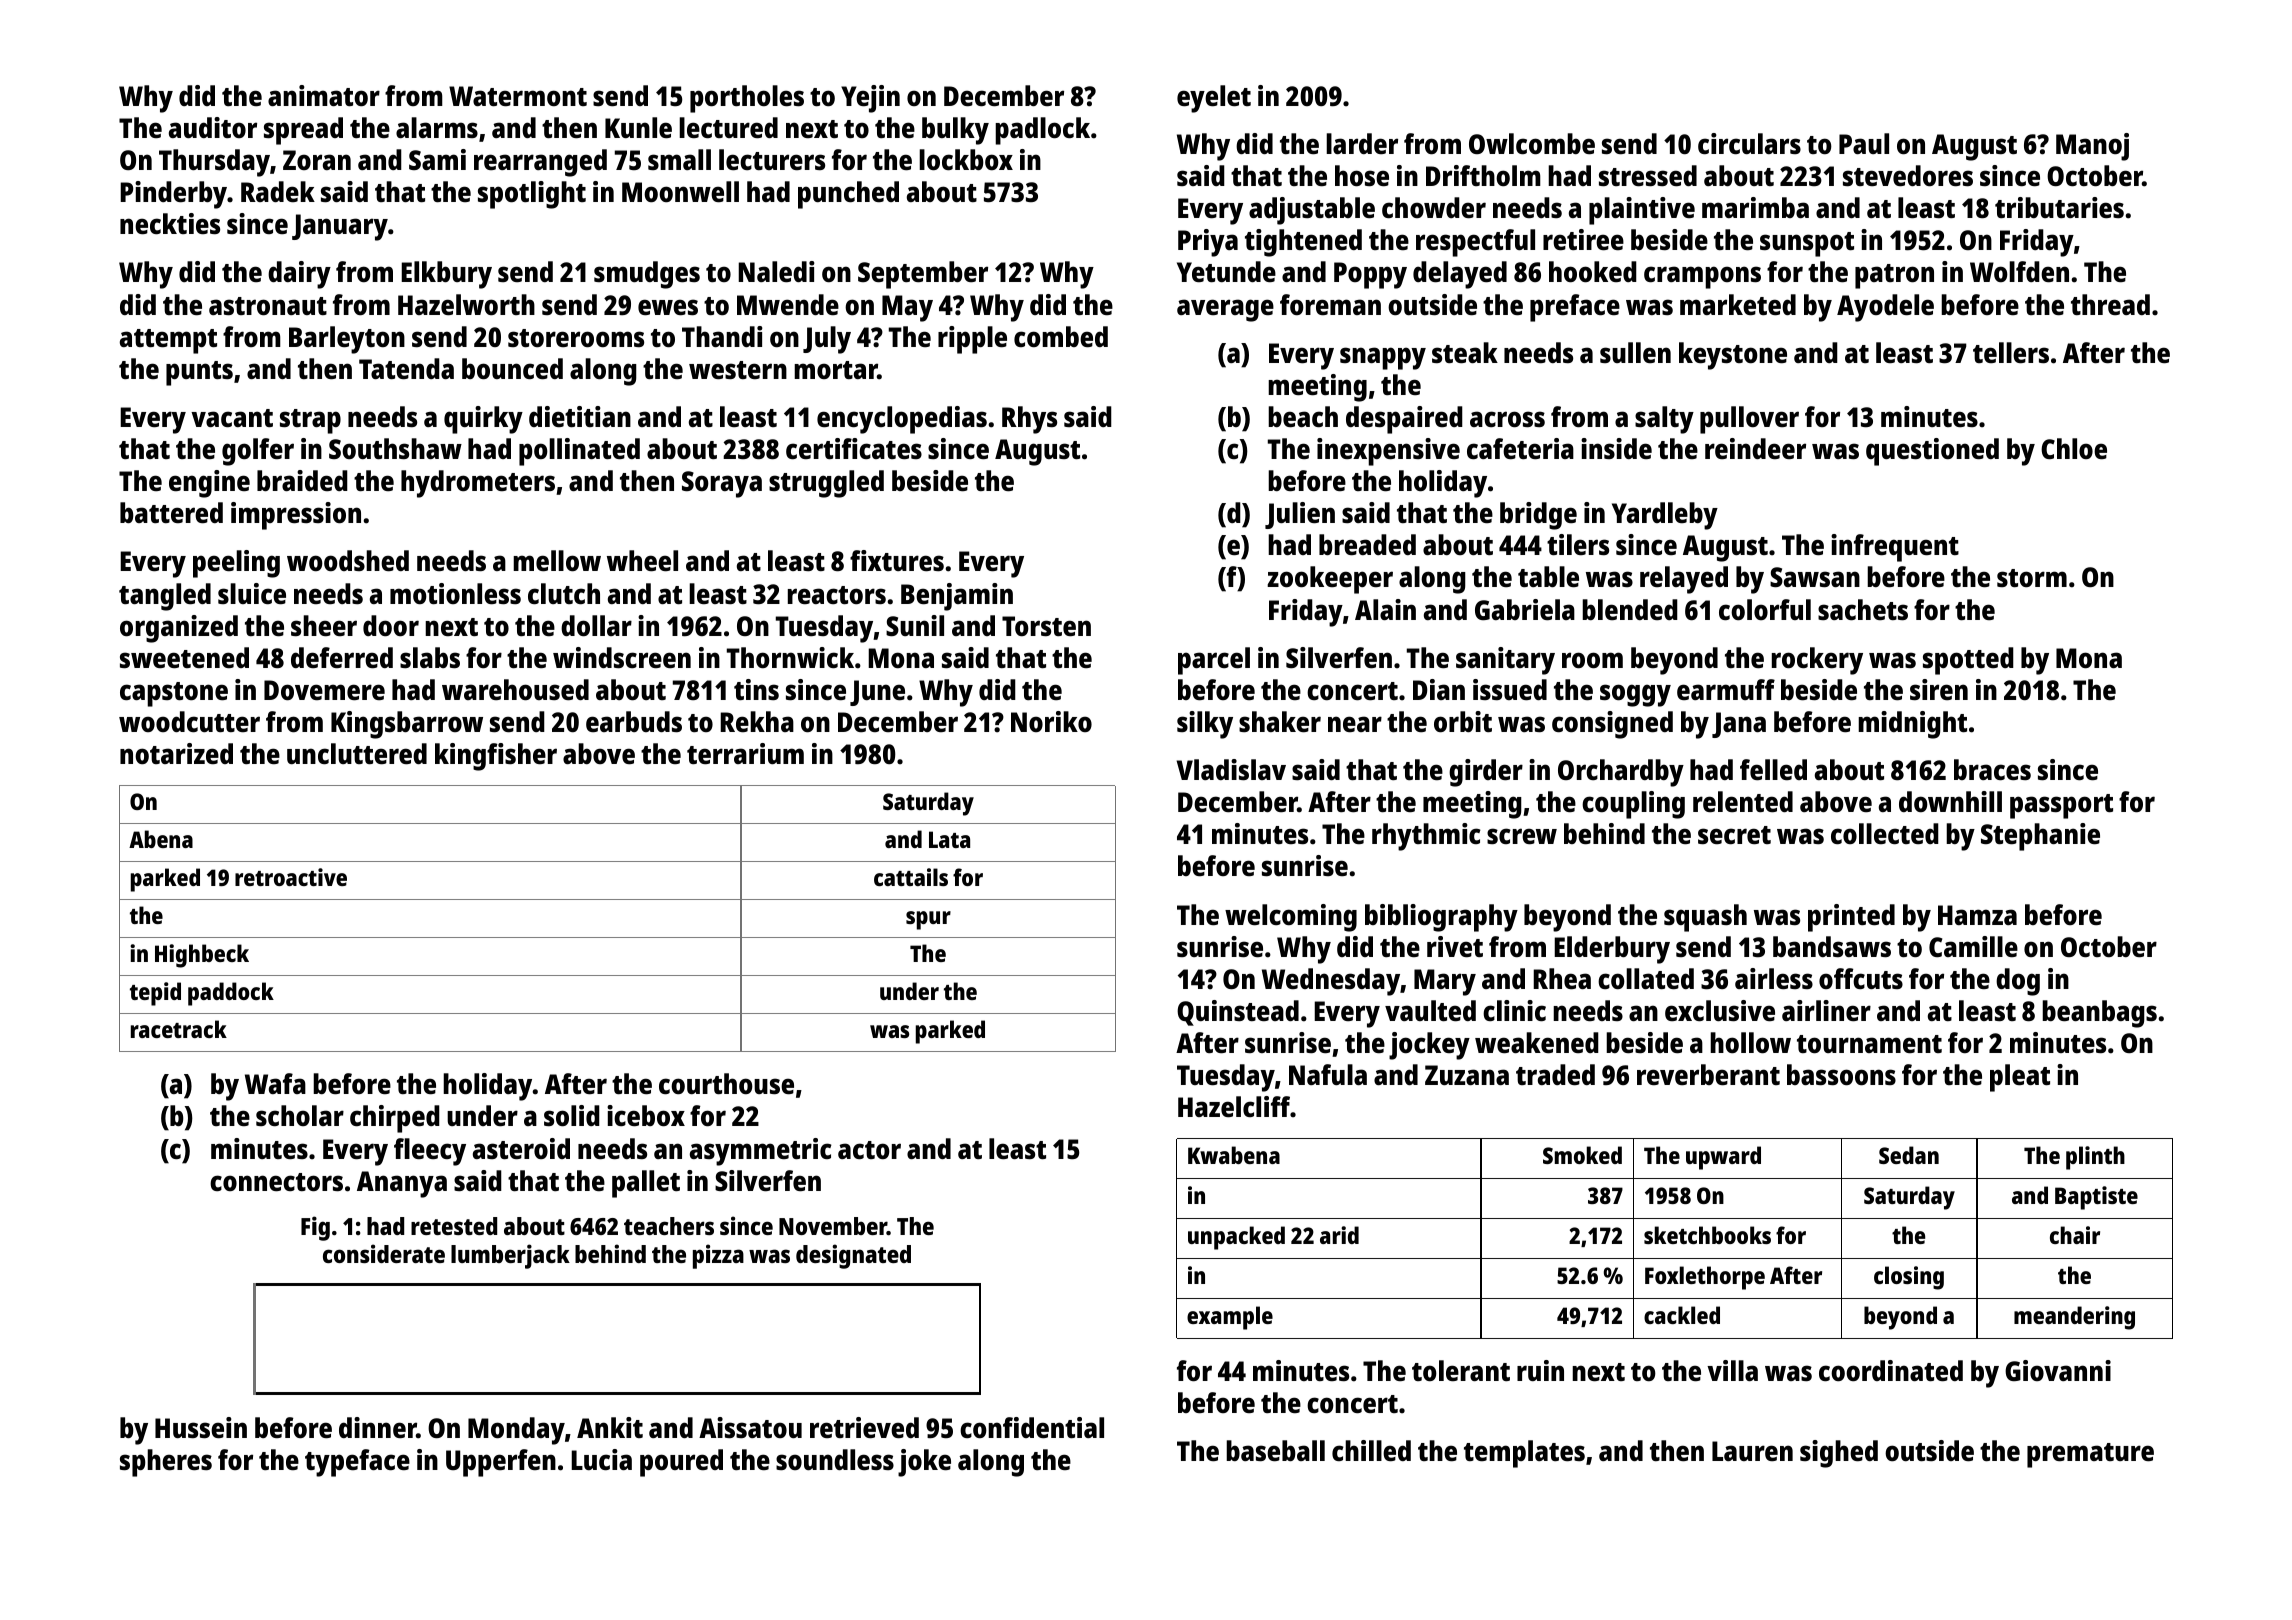 This screenshot has height=1620, width=2292. Describe the element at coordinates (1895, 548) in the screenshot. I see `infrequent` at that location.
